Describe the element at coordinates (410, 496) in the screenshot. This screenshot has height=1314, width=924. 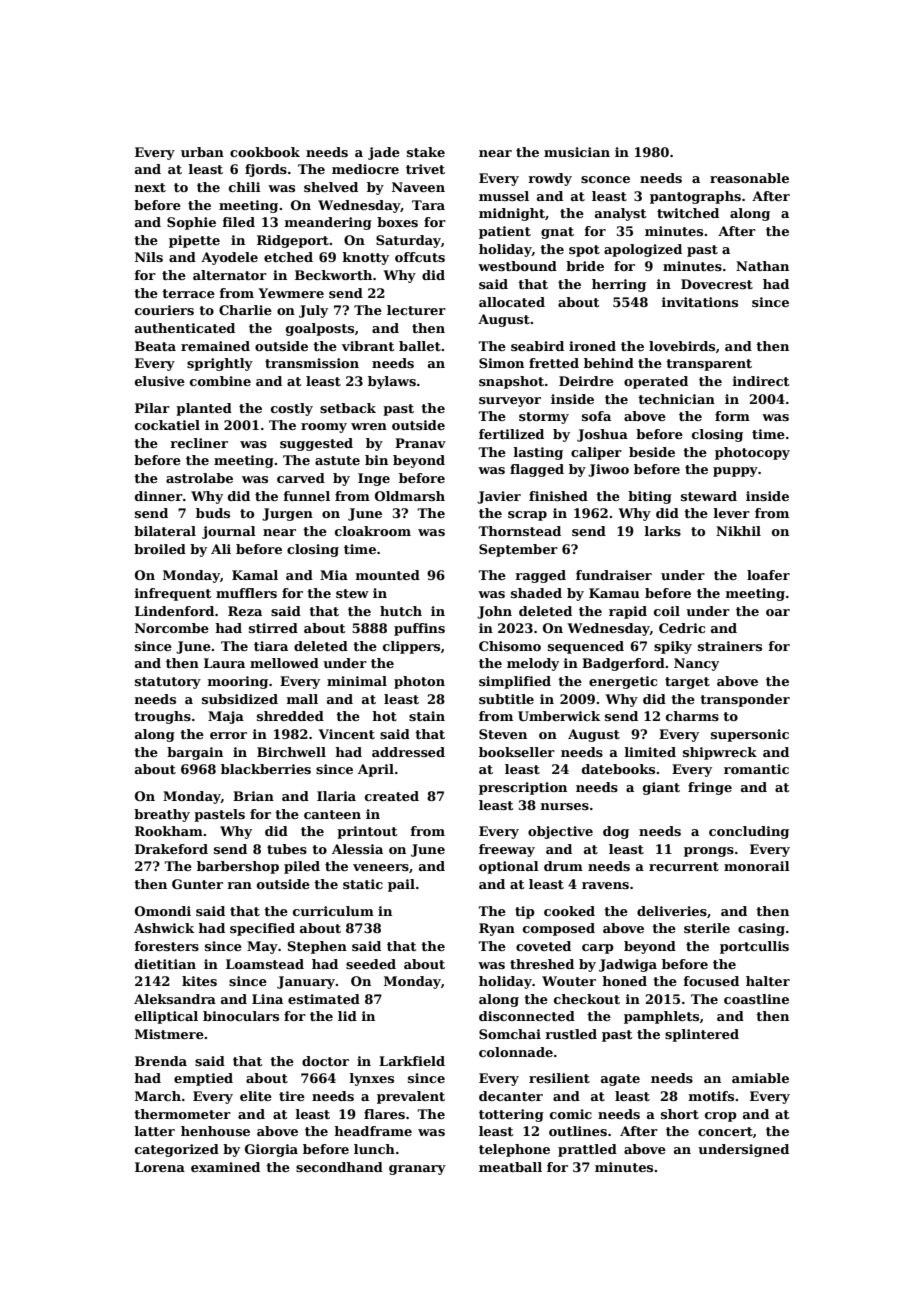
I see `Oldmarsh` at that location.
